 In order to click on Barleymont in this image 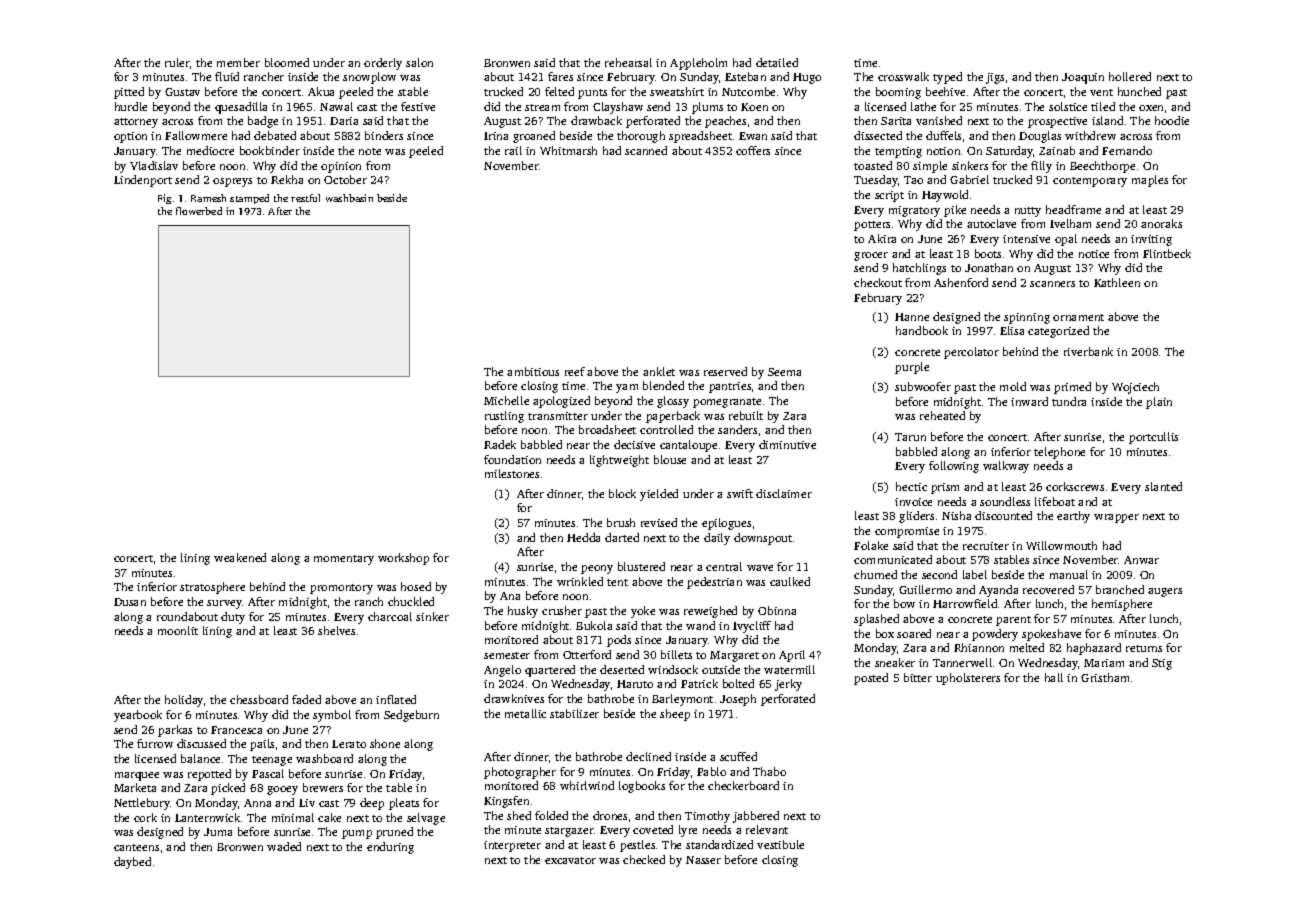, I will do `click(682, 700)`.
